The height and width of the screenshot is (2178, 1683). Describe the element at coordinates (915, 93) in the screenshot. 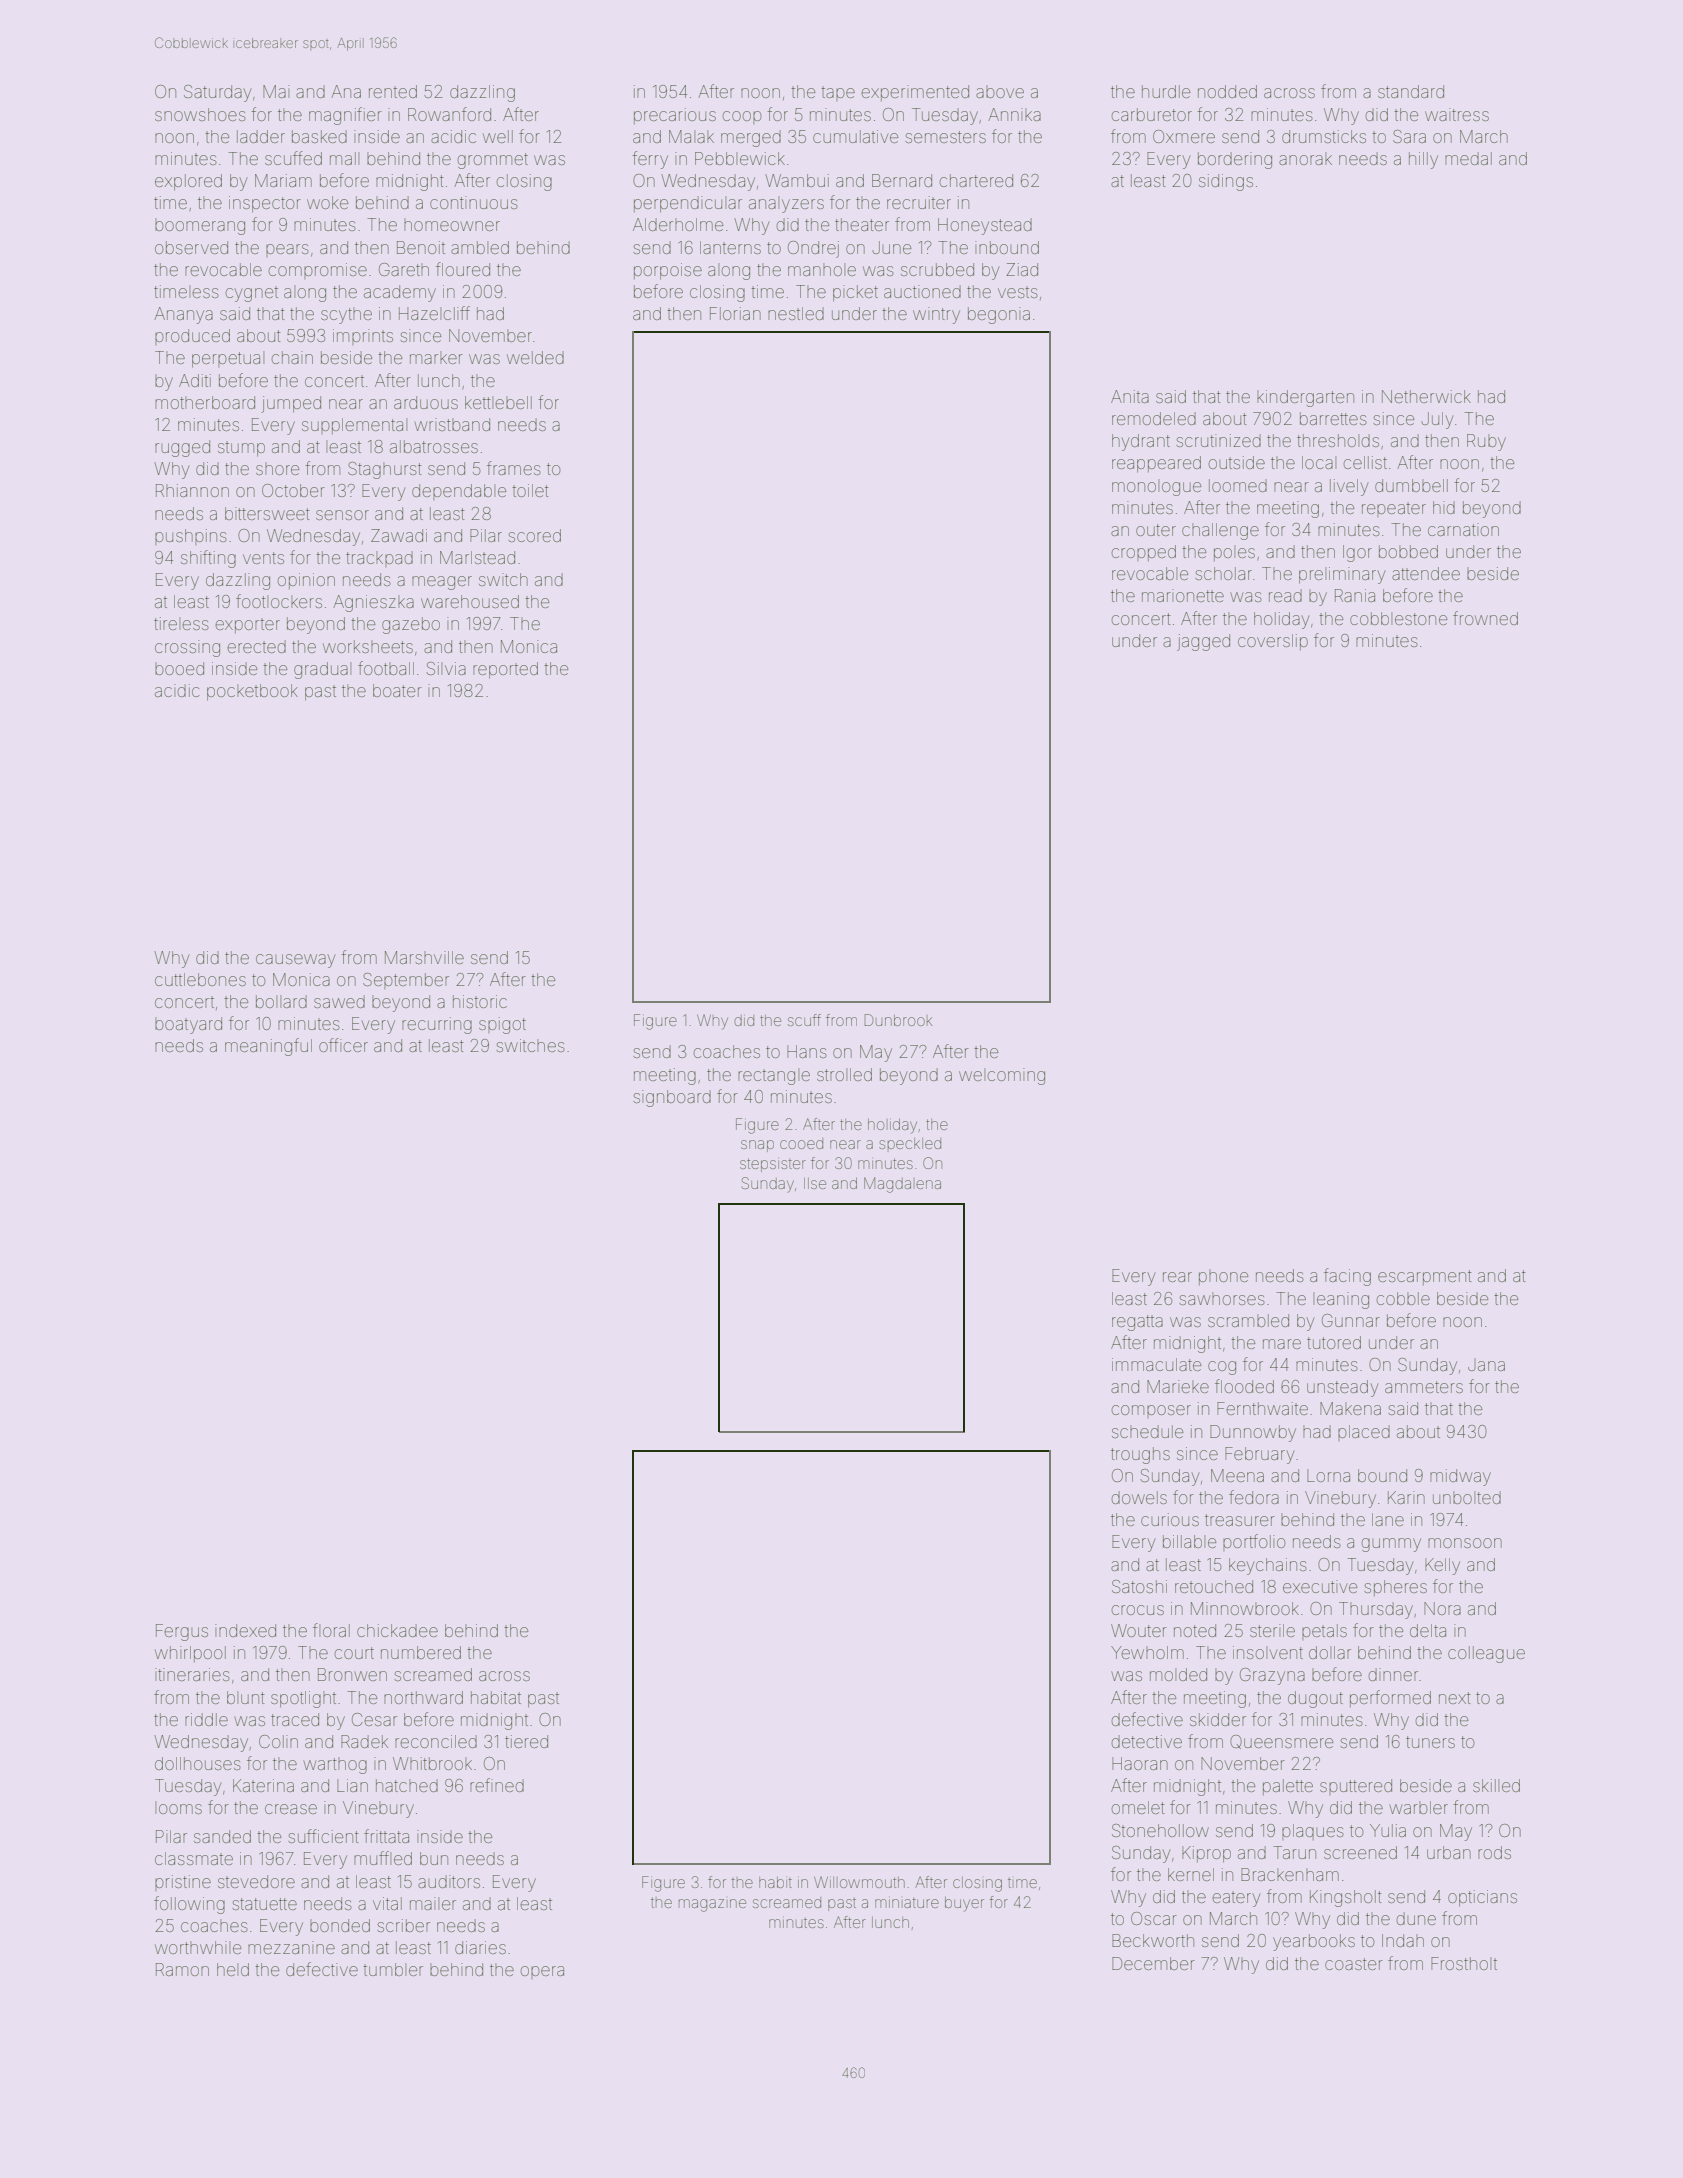

I see `experimented` at that location.
